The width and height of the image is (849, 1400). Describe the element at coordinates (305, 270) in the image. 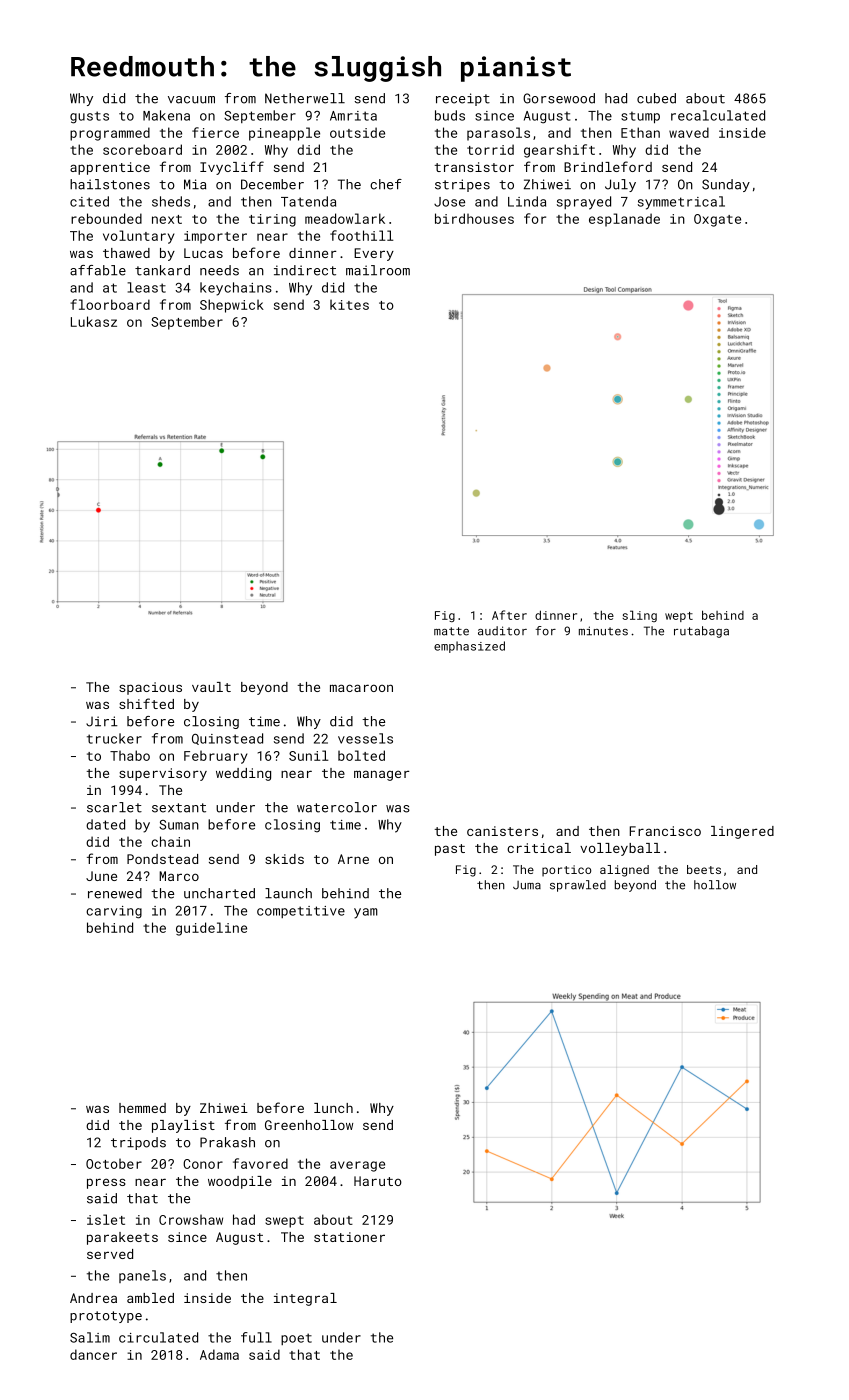

I see `indirect` at that location.
